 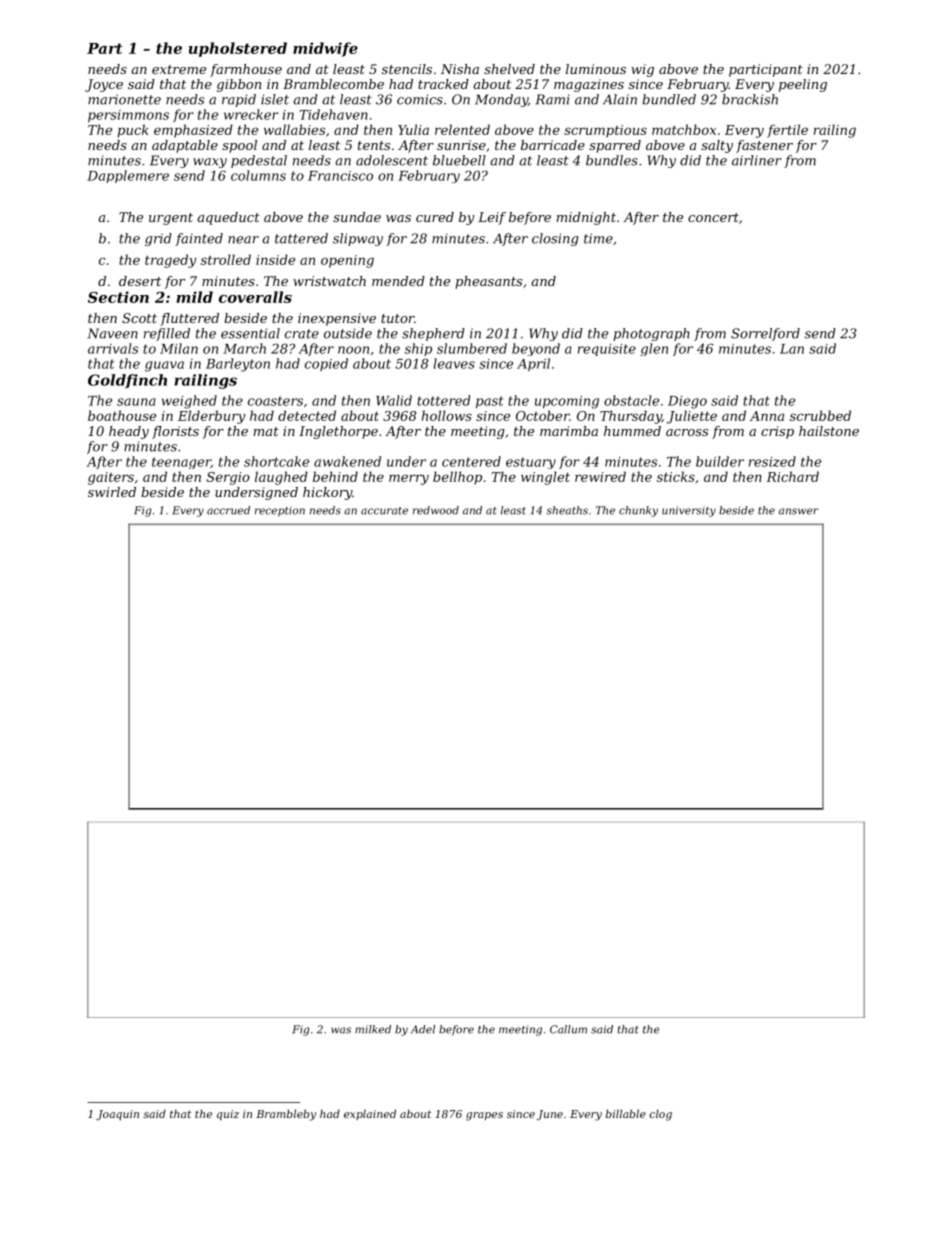 What do you see at coordinates (124, 99) in the document?
I see `marionette` at bounding box center [124, 99].
